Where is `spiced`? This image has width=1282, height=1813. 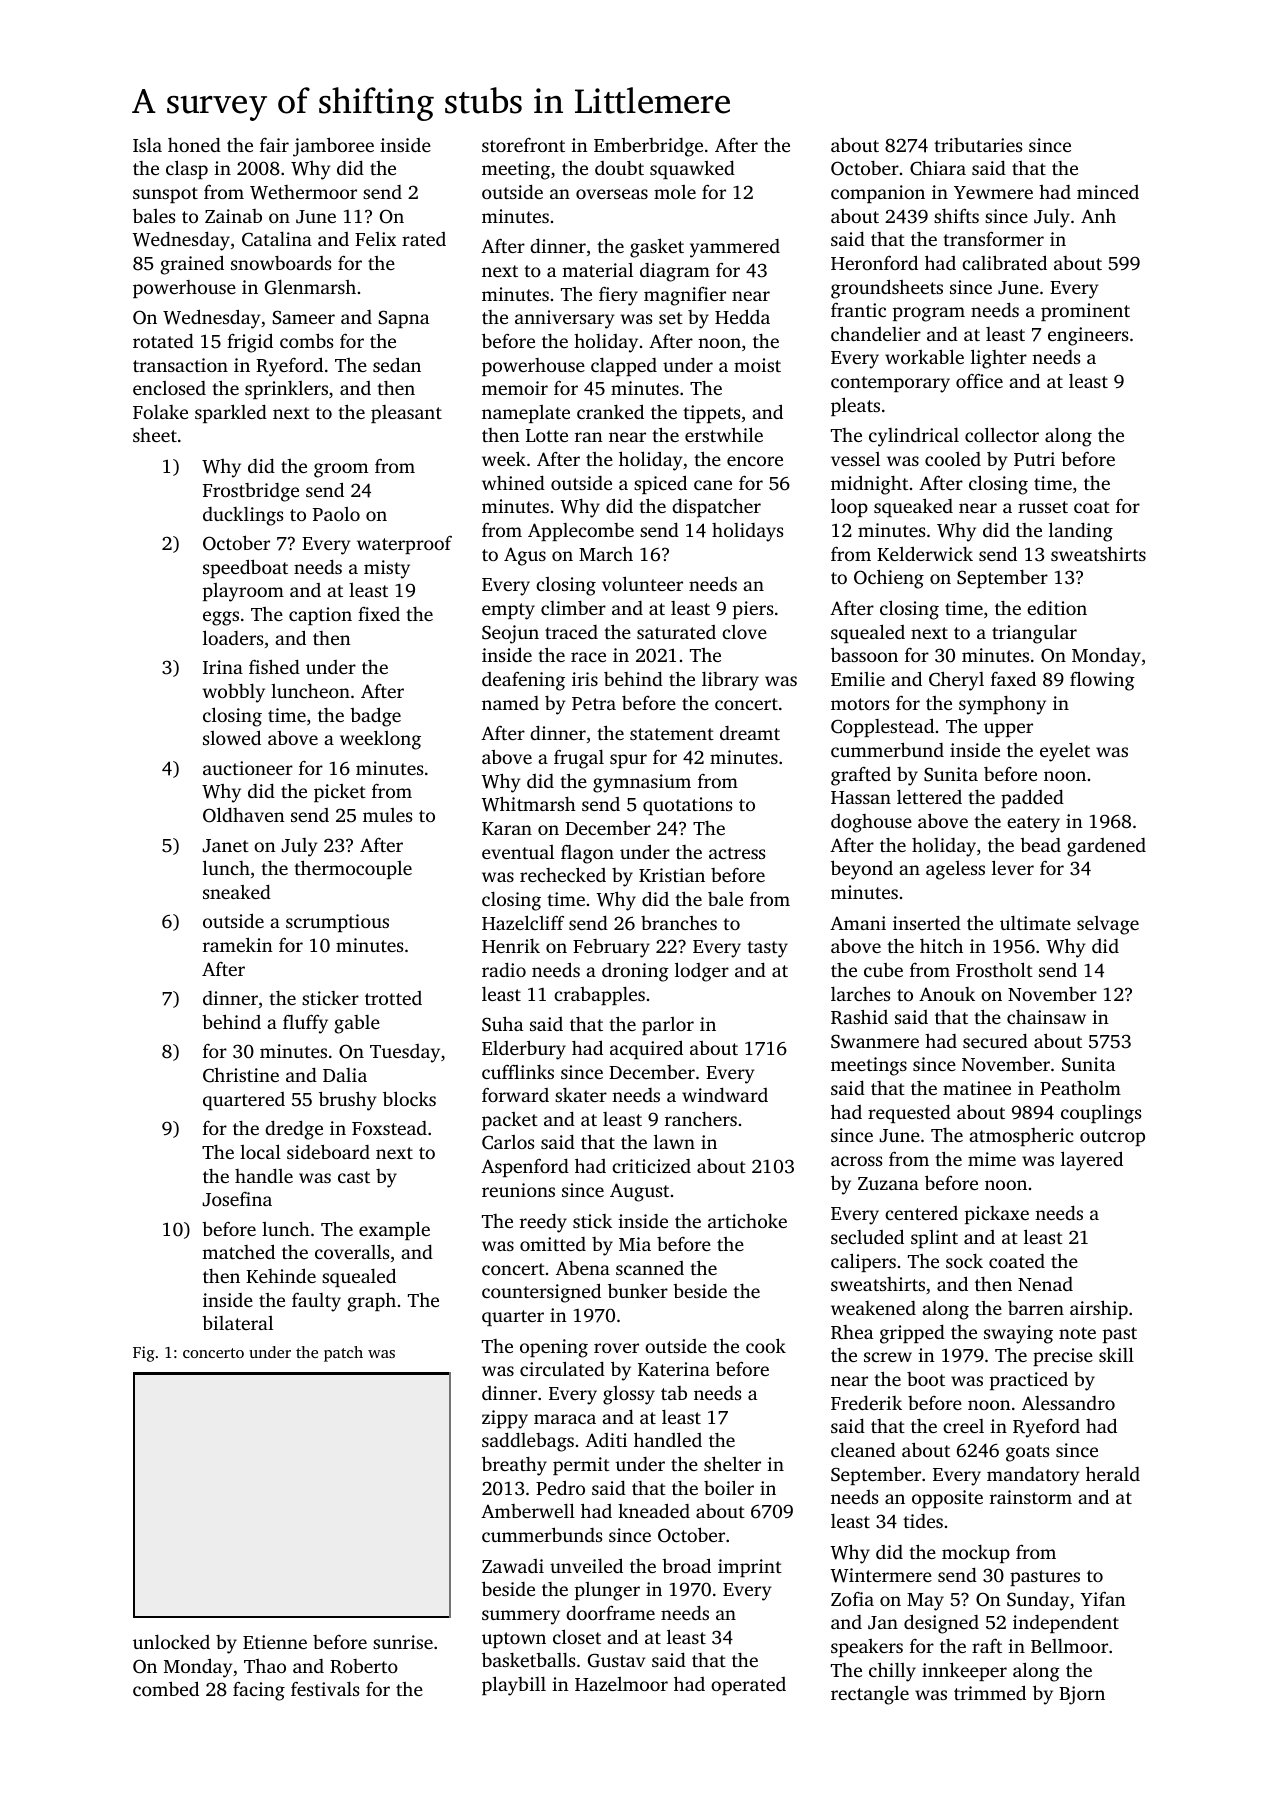 spiced is located at coordinates (660, 484).
